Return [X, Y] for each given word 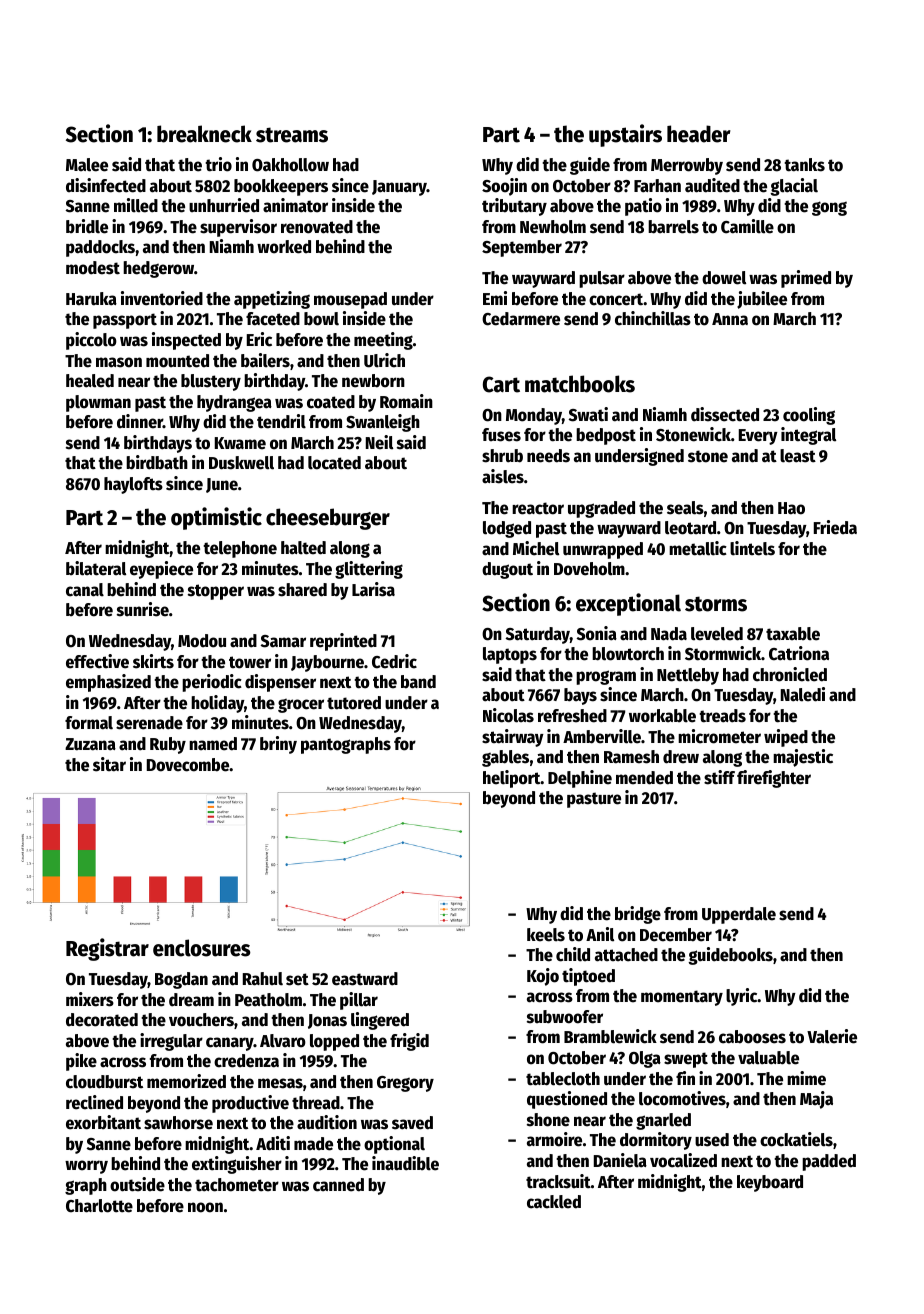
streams [292, 135]
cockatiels [796, 1139]
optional [394, 1145]
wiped [786, 738]
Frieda [835, 527]
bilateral [96, 568]
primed [806, 279]
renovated [317, 227]
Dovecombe [188, 765]
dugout [507, 570]
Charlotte [99, 1206]
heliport [512, 779]
